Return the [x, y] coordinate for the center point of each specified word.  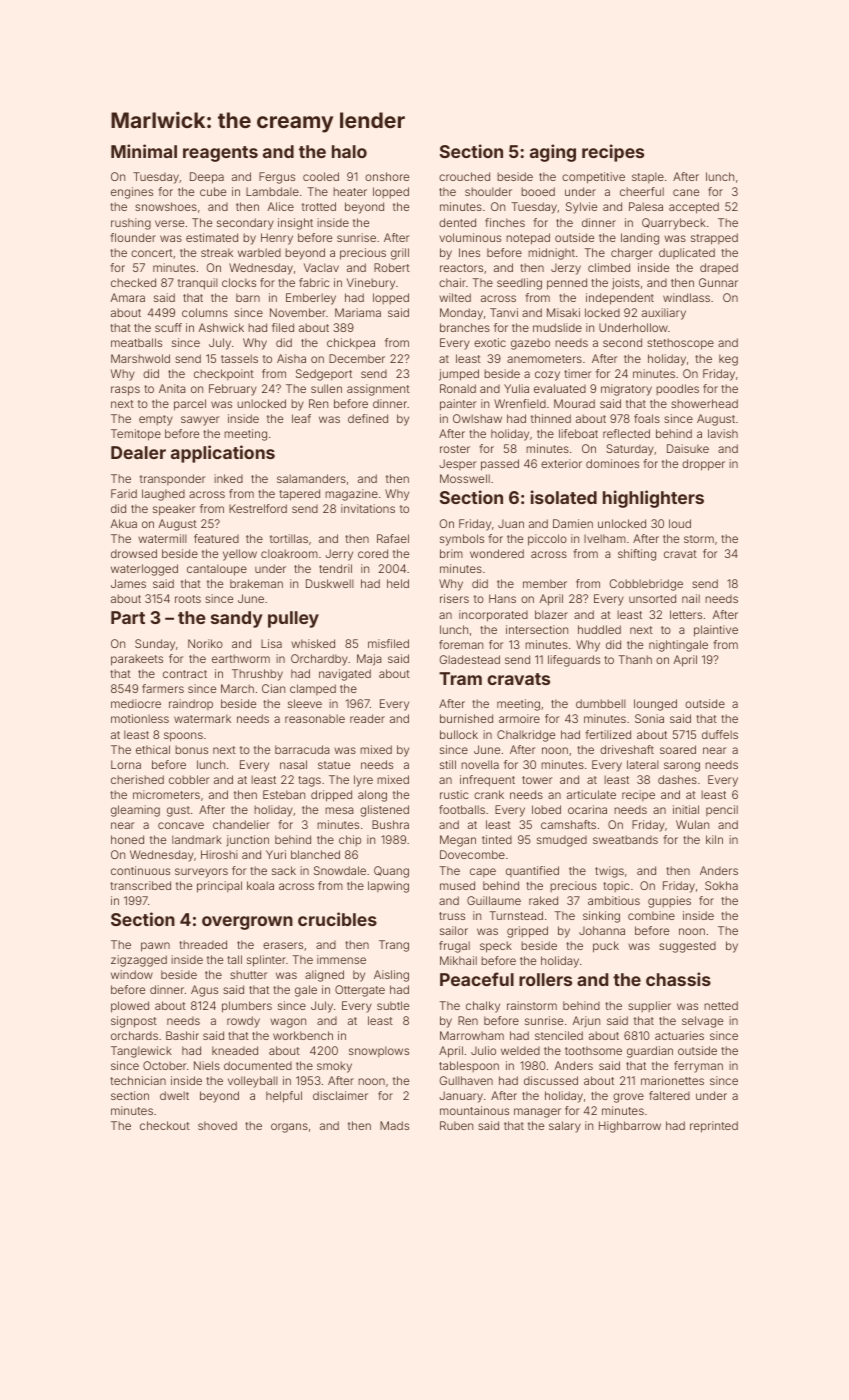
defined [368, 418]
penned [567, 284]
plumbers [247, 1007]
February [233, 390]
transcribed [140, 885]
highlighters [653, 499]
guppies [669, 902]
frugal [454, 947]
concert [152, 253]
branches [465, 327]
